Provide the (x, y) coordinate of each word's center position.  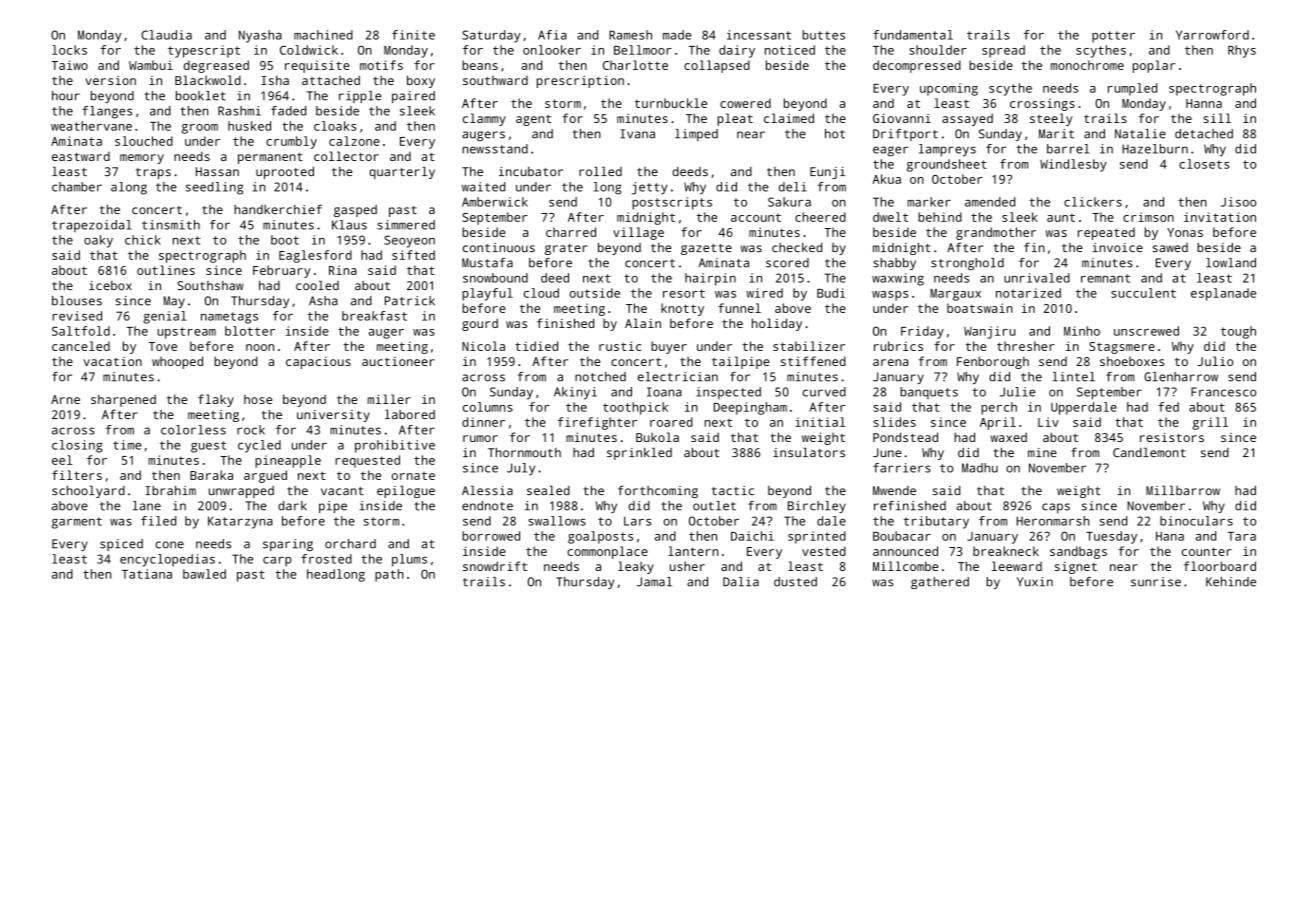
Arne (65, 399)
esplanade (1223, 294)
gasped (355, 211)
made (677, 35)
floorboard (1220, 566)
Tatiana (147, 574)
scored (787, 263)
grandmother (996, 233)
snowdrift (495, 566)
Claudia (166, 35)
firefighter (597, 423)
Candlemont (1149, 452)
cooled (317, 285)
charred (571, 232)
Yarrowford (1212, 35)
